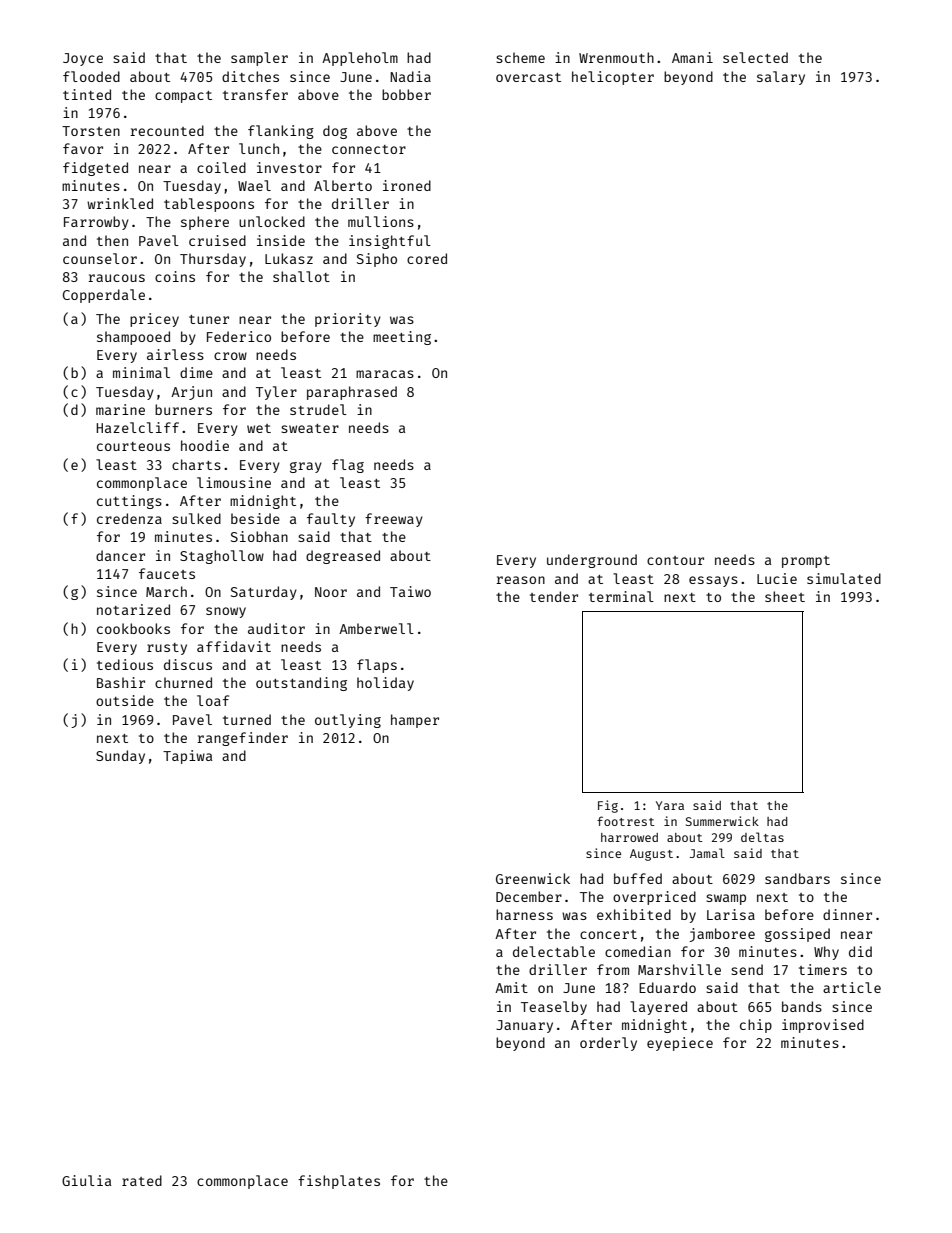 The width and height of the image is (952, 1233). I want to click on Summerwick, so click(722, 821).
